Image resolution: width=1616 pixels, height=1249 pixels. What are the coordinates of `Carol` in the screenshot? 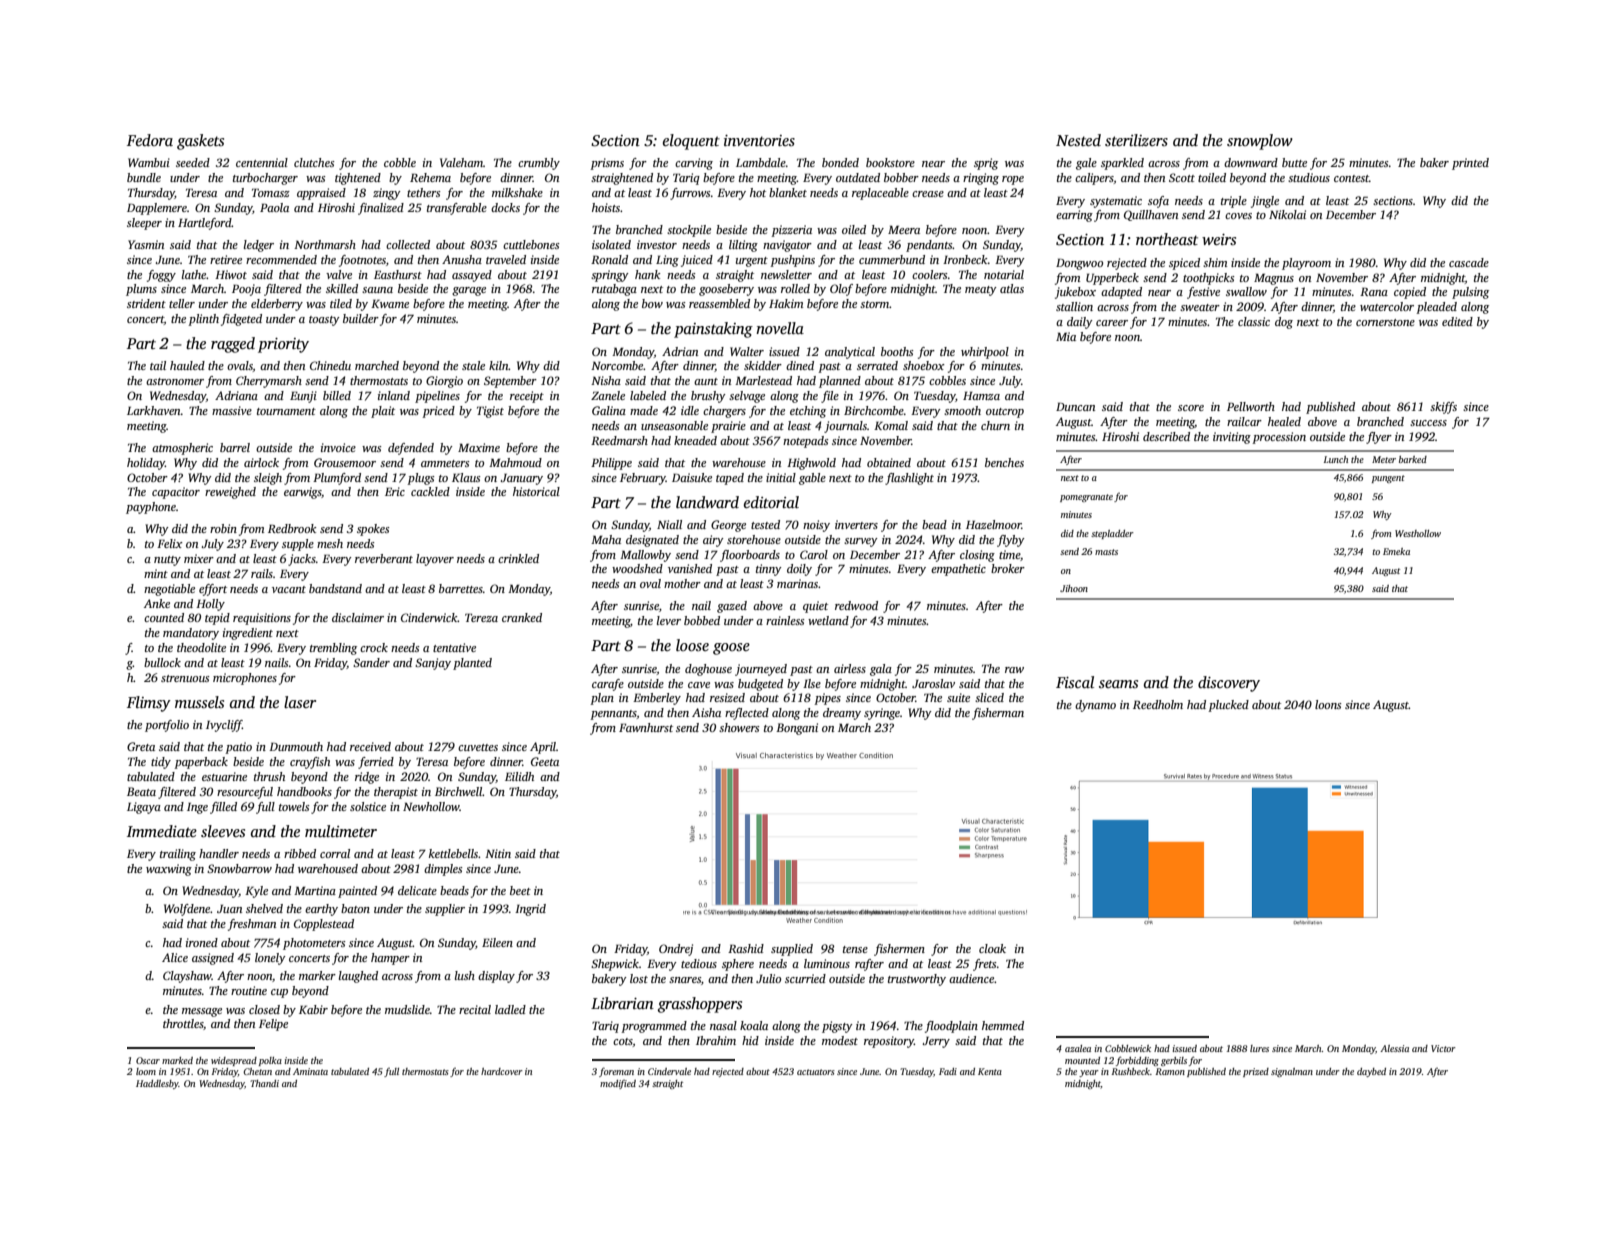 It's located at (814, 554).
